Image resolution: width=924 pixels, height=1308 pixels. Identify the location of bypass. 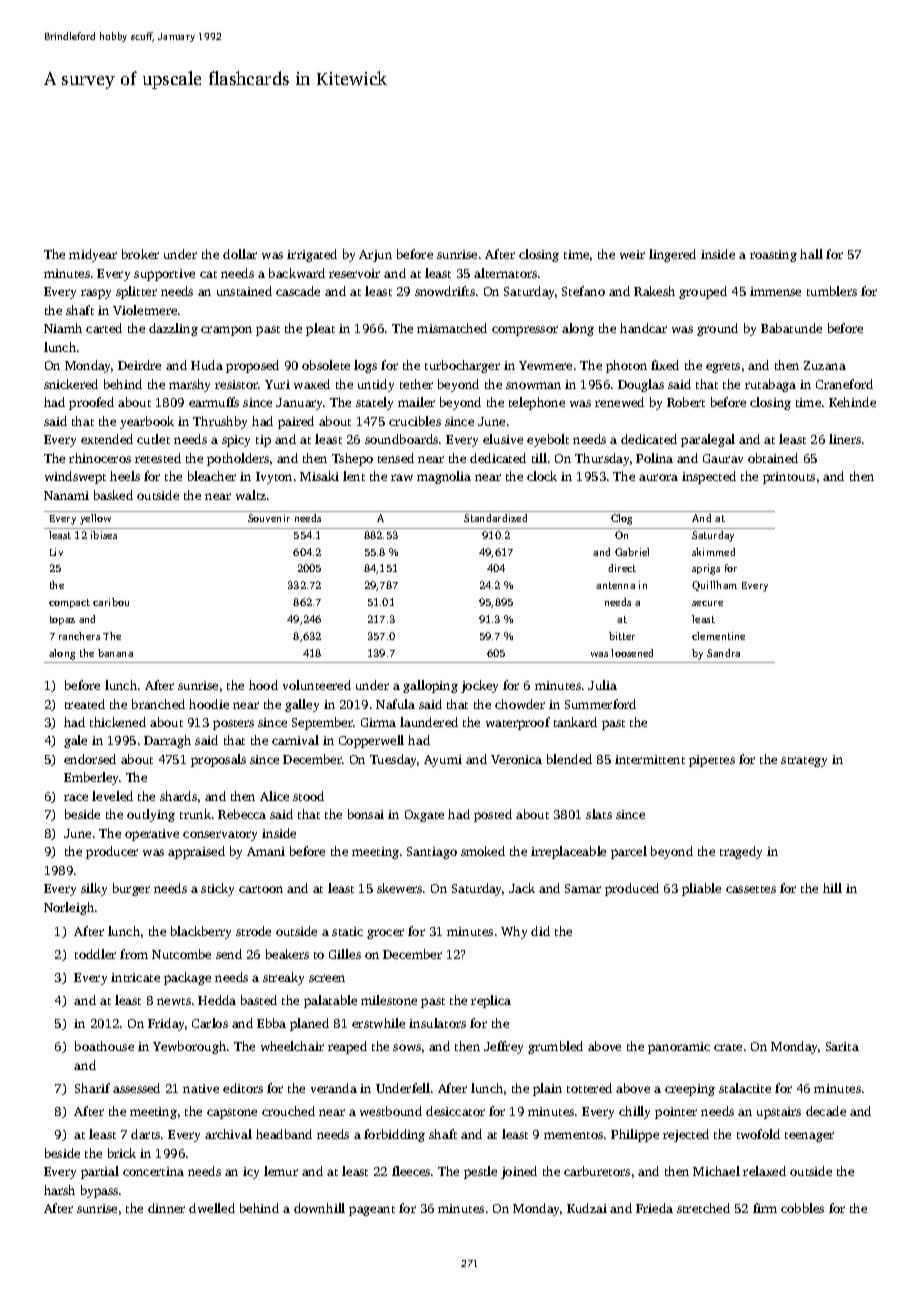
(99, 1191).
